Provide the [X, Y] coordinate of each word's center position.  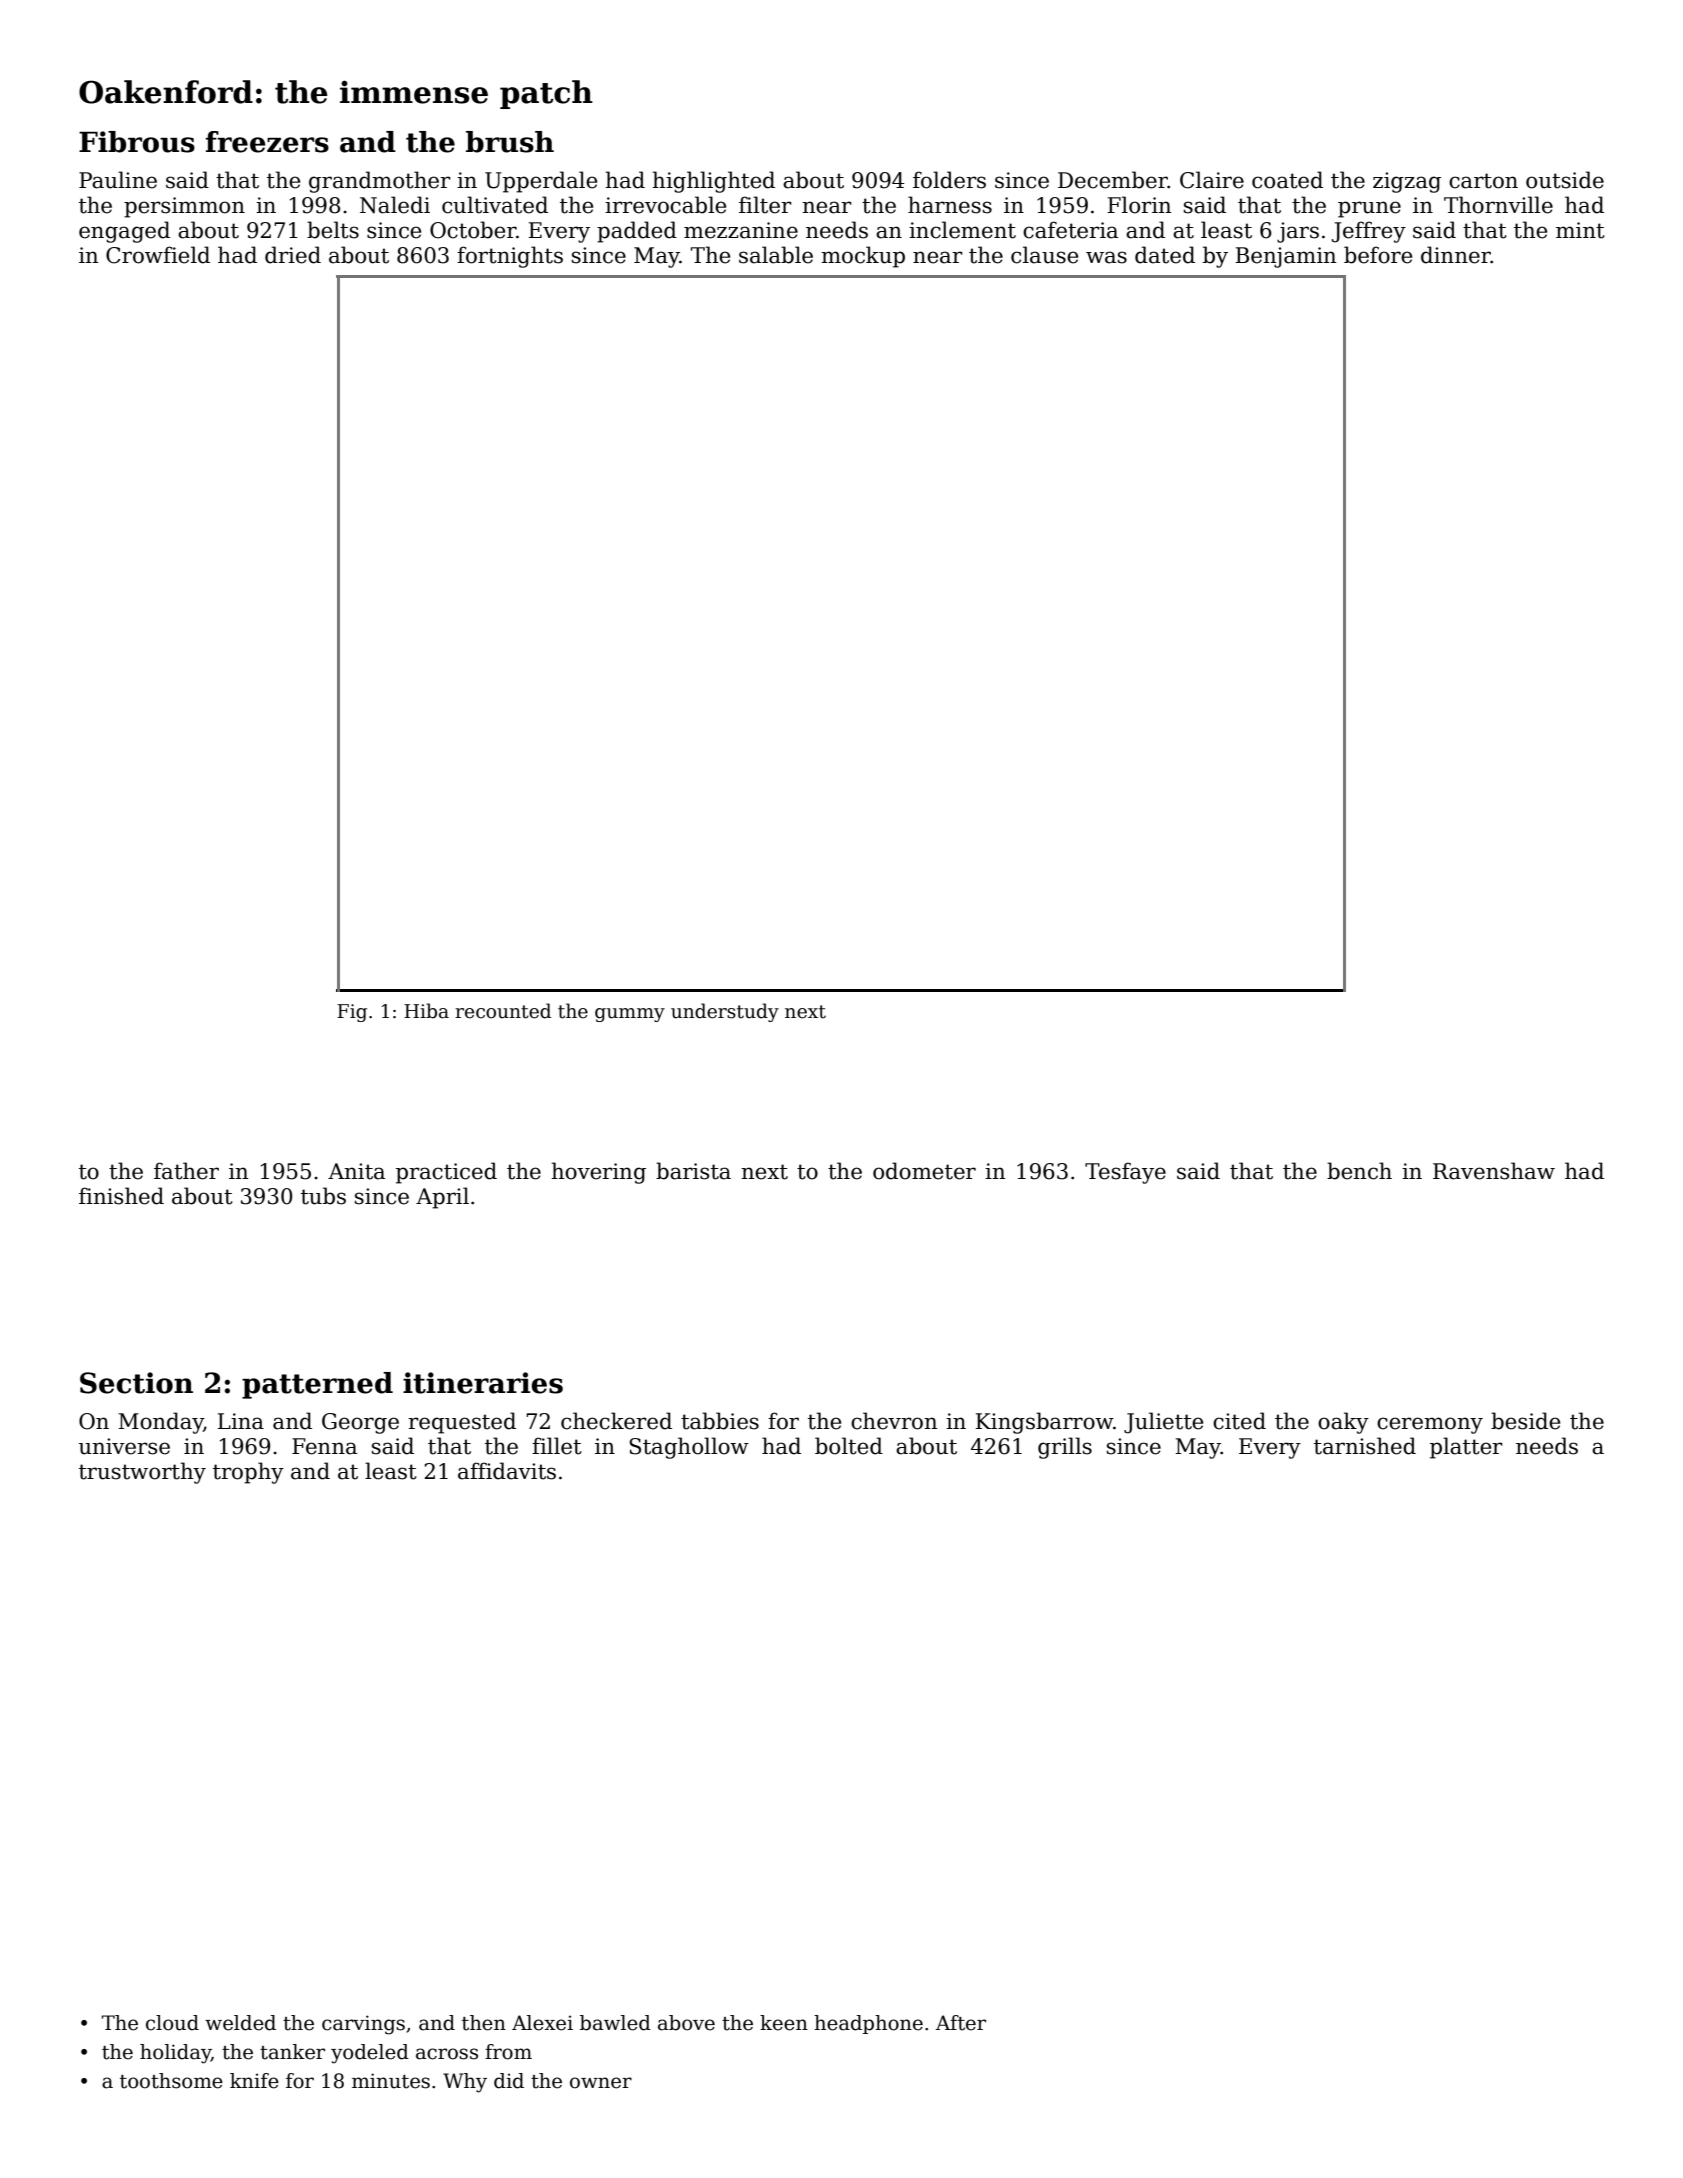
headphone [868, 2024]
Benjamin [1285, 257]
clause [1044, 255]
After [961, 2023]
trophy [248, 1473]
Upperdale [541, 182]
